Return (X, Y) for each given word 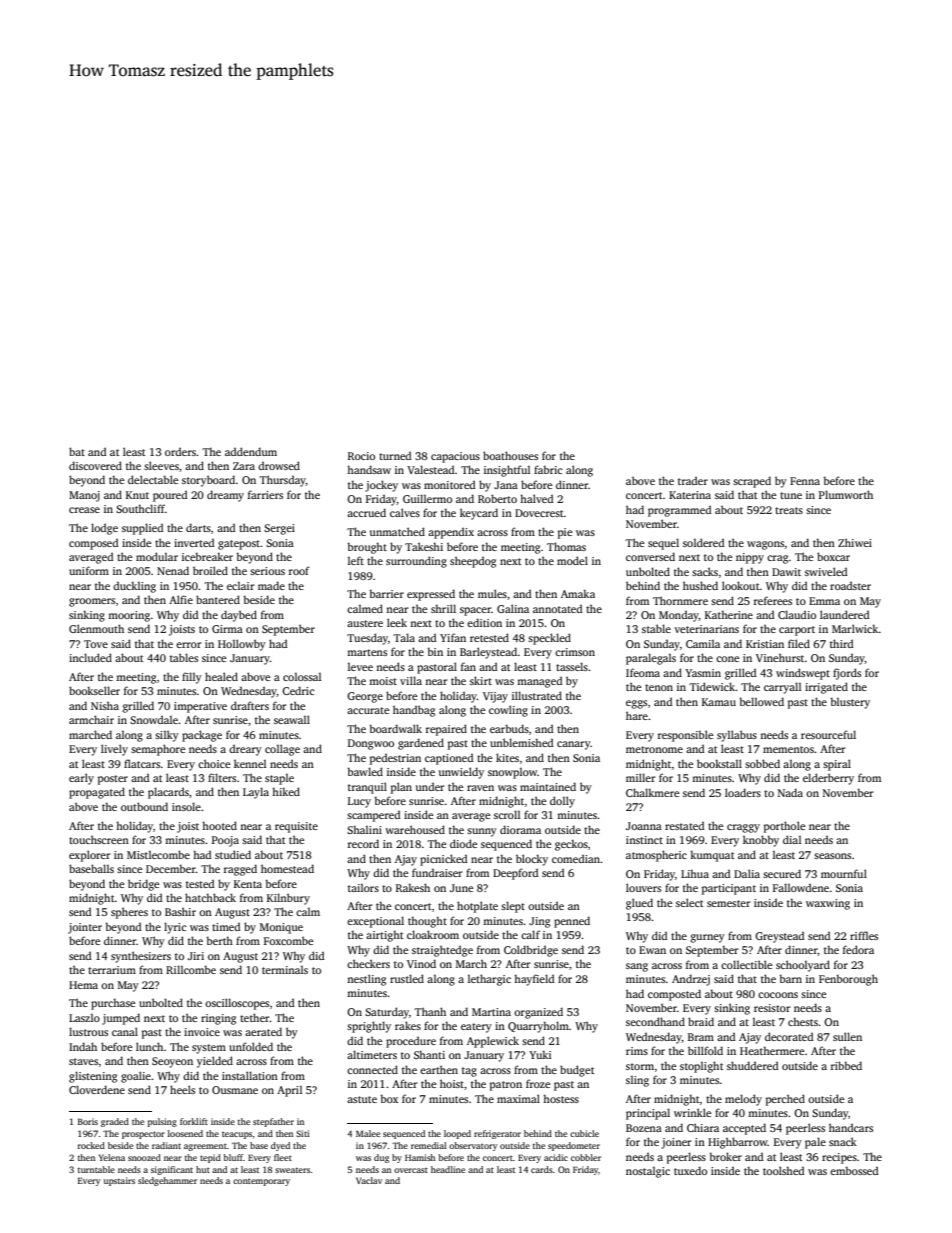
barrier (387, 593)
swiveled (826, 571)
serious (267, 571)
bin (435, 651)
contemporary (261, 1182)
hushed (700, 585)
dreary (245, 750)
